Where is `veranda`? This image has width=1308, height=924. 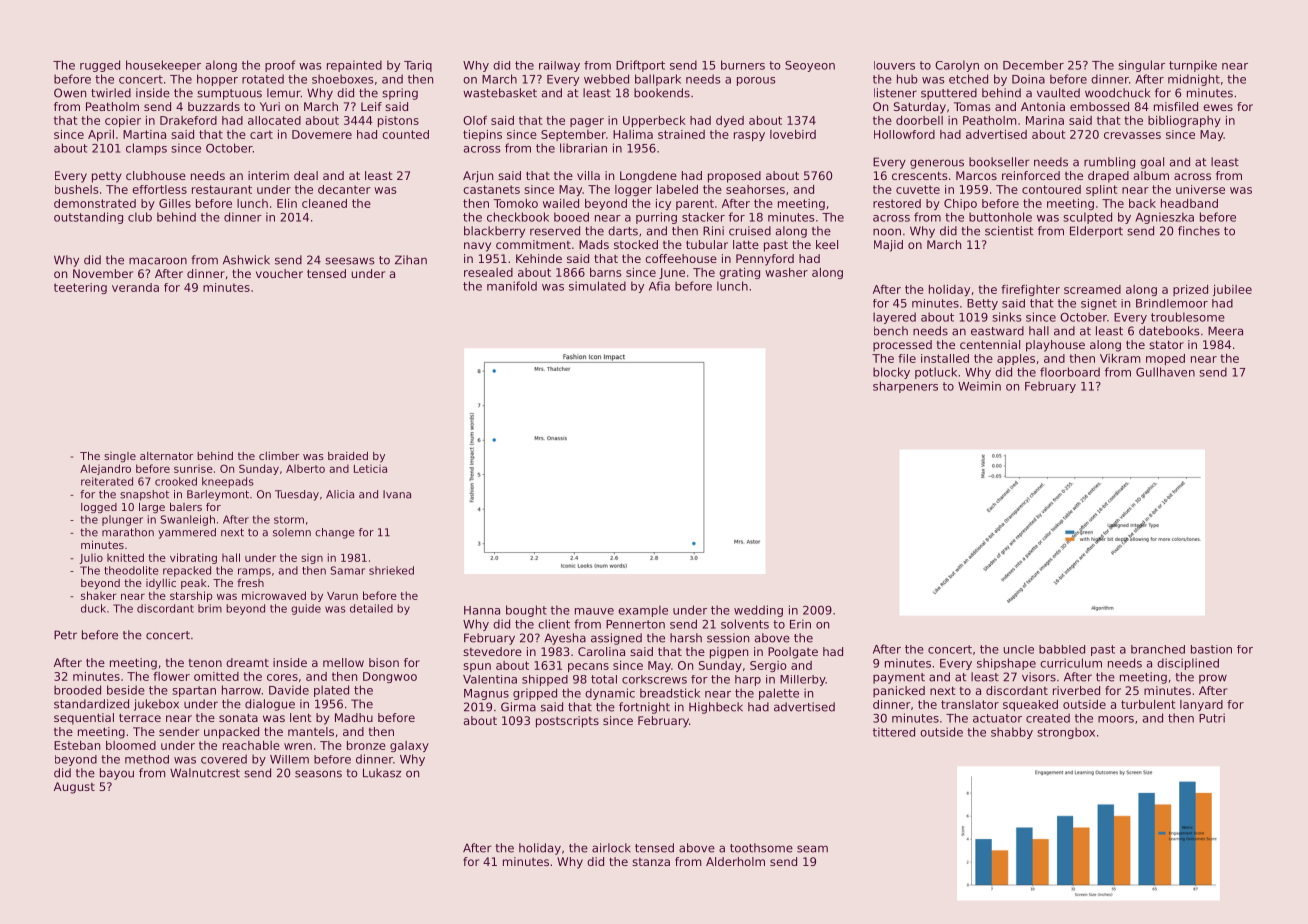
veranda is located at coordinates (135, 287).
